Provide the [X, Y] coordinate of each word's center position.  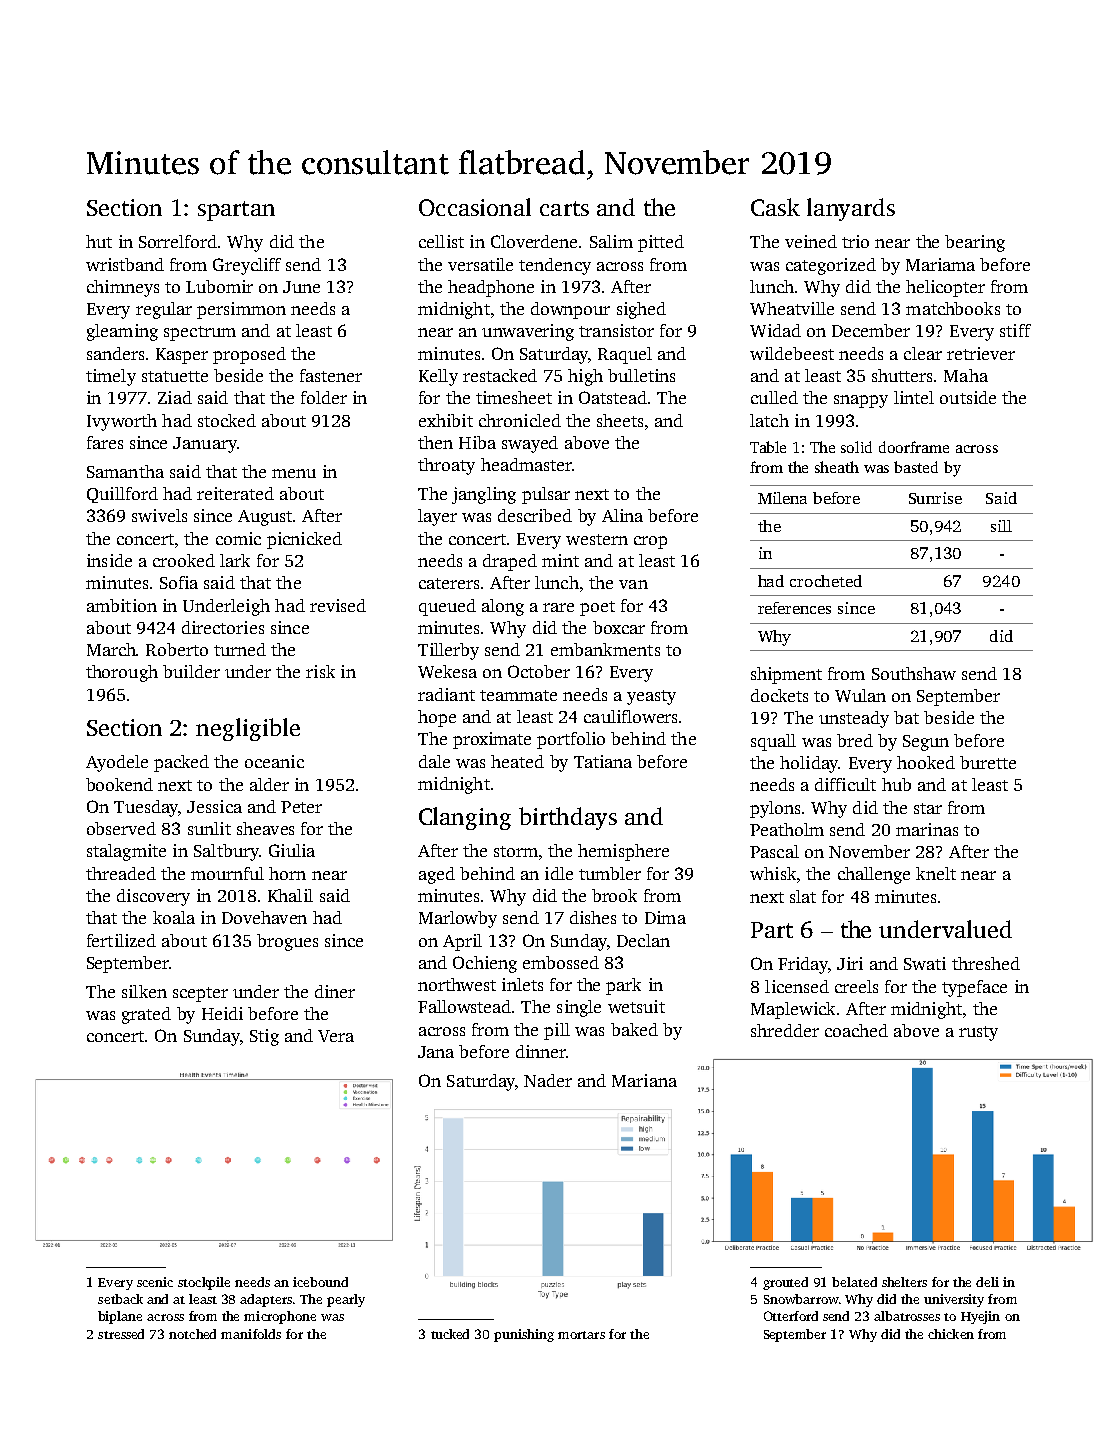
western [597, 539]
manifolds [251, 1334]
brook [614, 895]
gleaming [122, 332]
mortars [581, 1335]
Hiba [477, 442]
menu [294, 473]
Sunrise [935, 498]
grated [146, 1015]
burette [988, 762]
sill [1001, 526]
